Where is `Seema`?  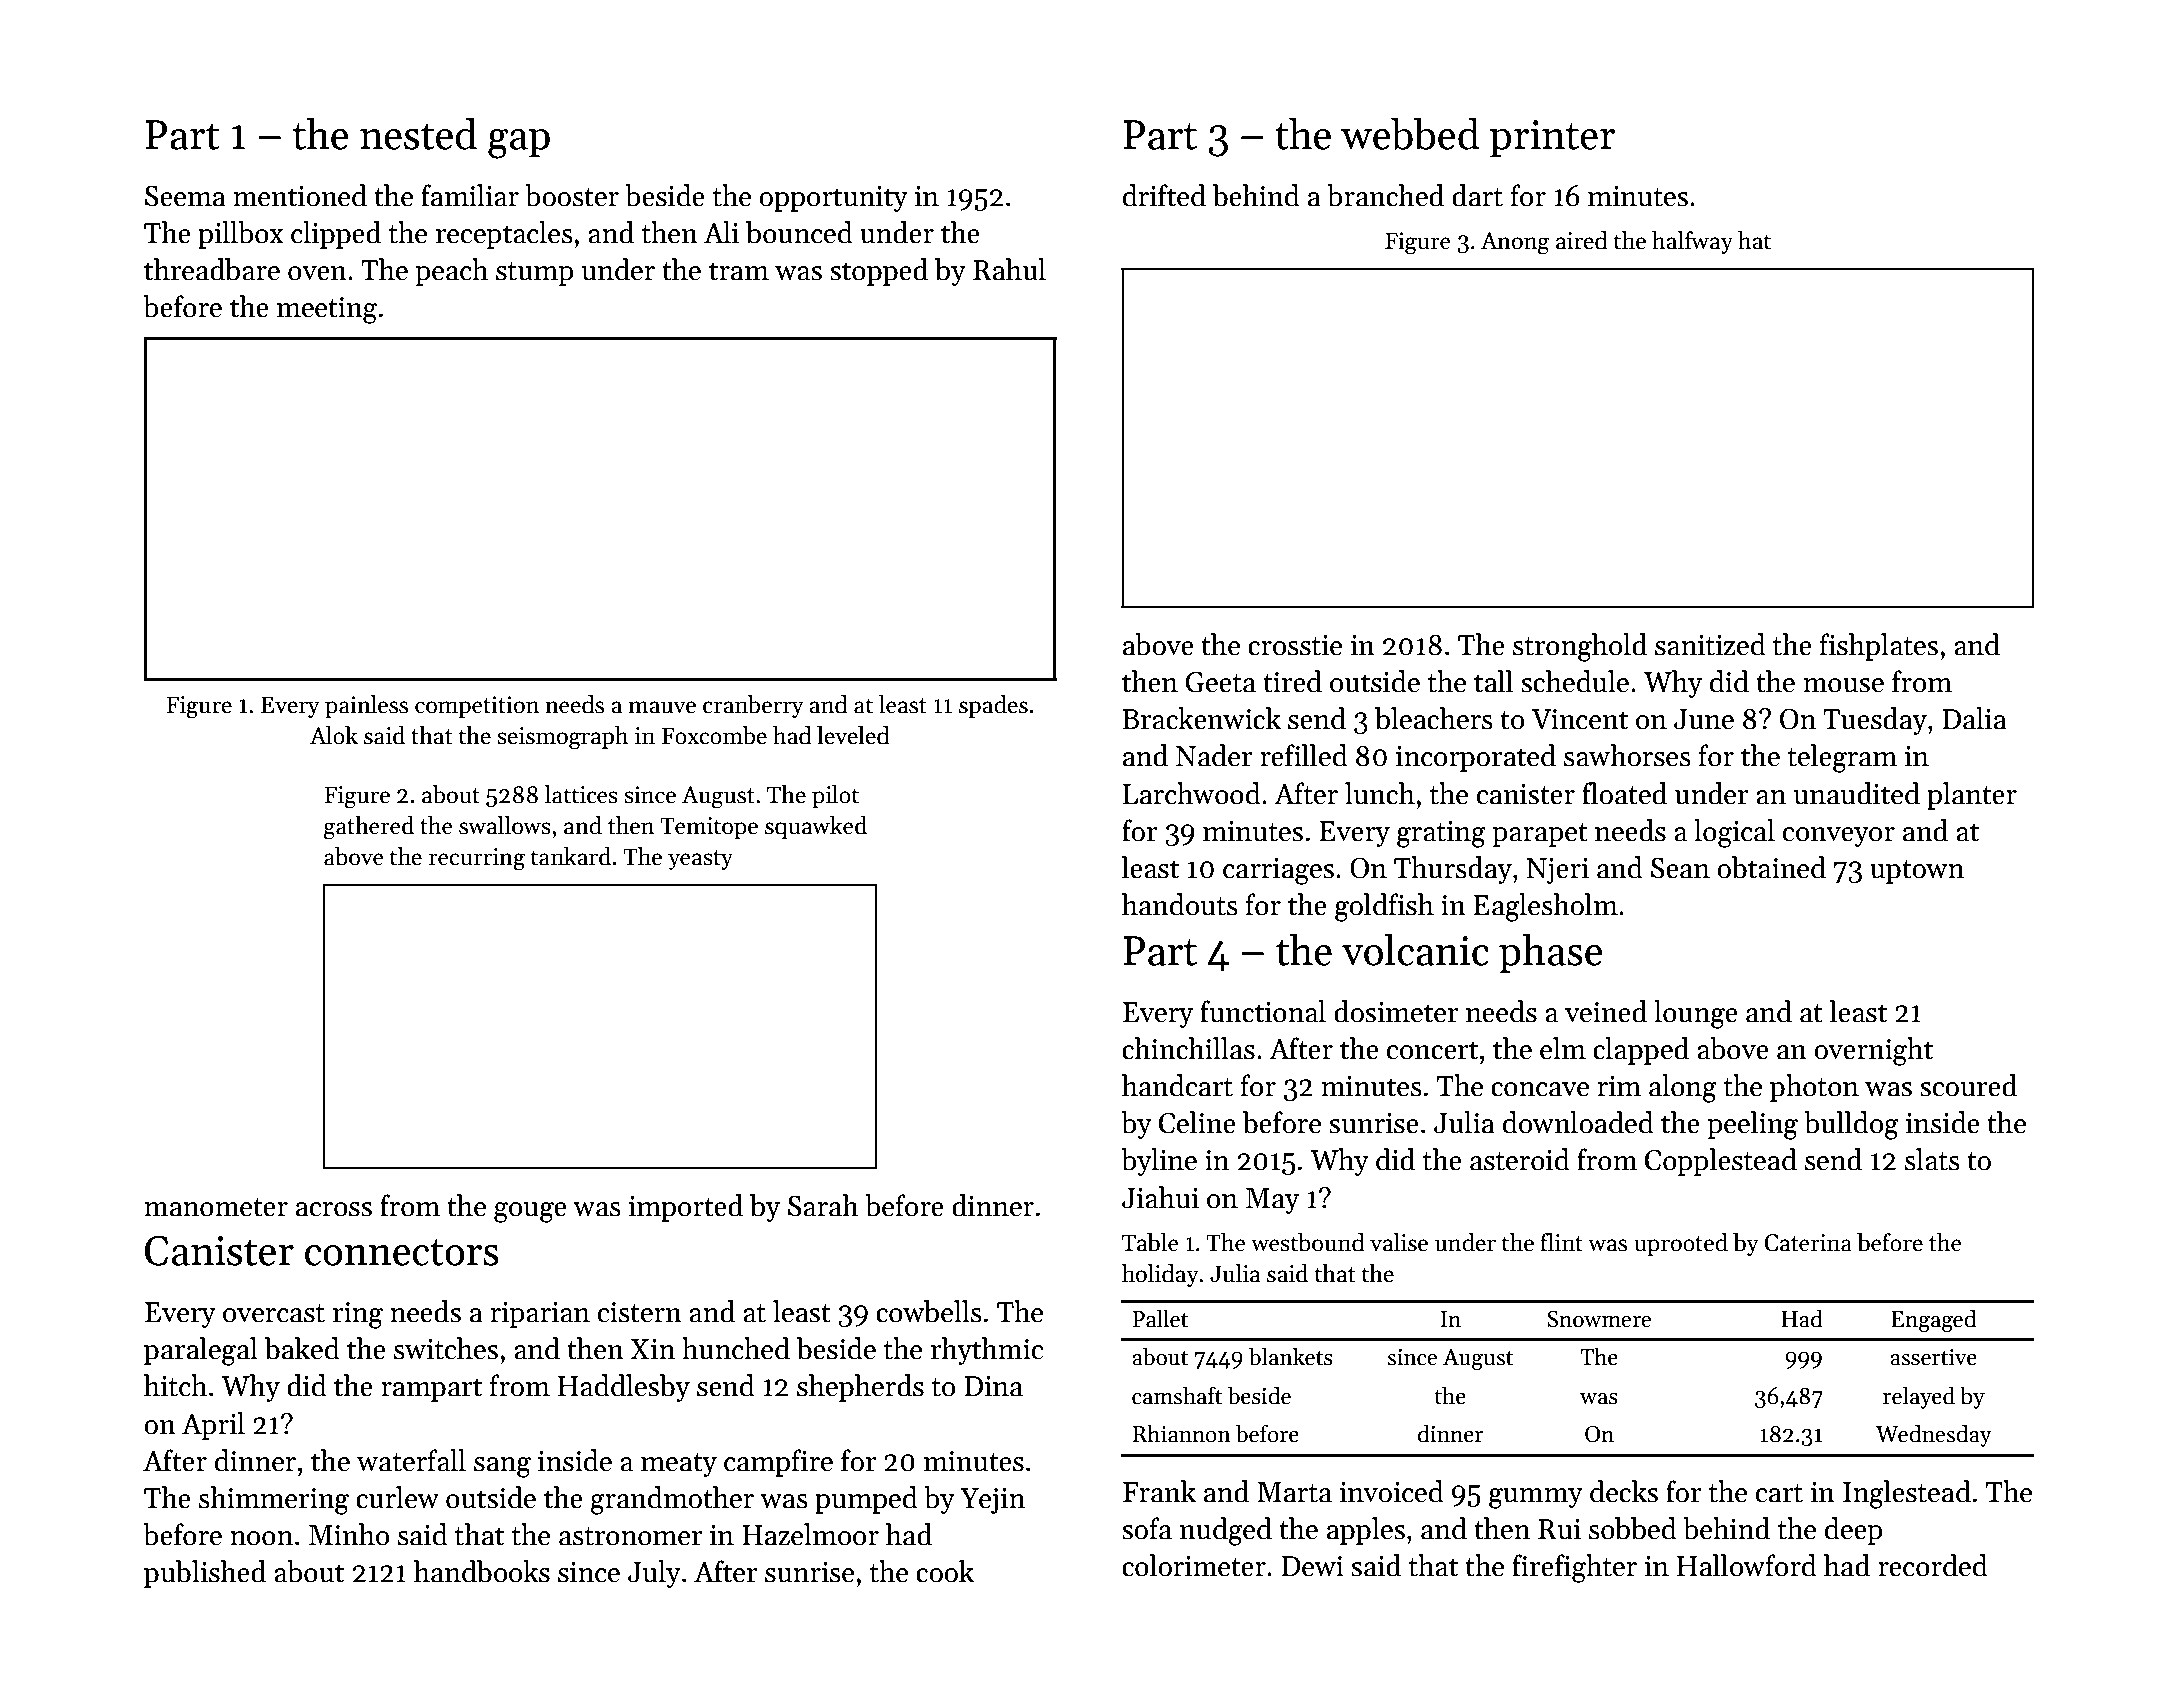 Seema is located at coordinates (185, 196).
